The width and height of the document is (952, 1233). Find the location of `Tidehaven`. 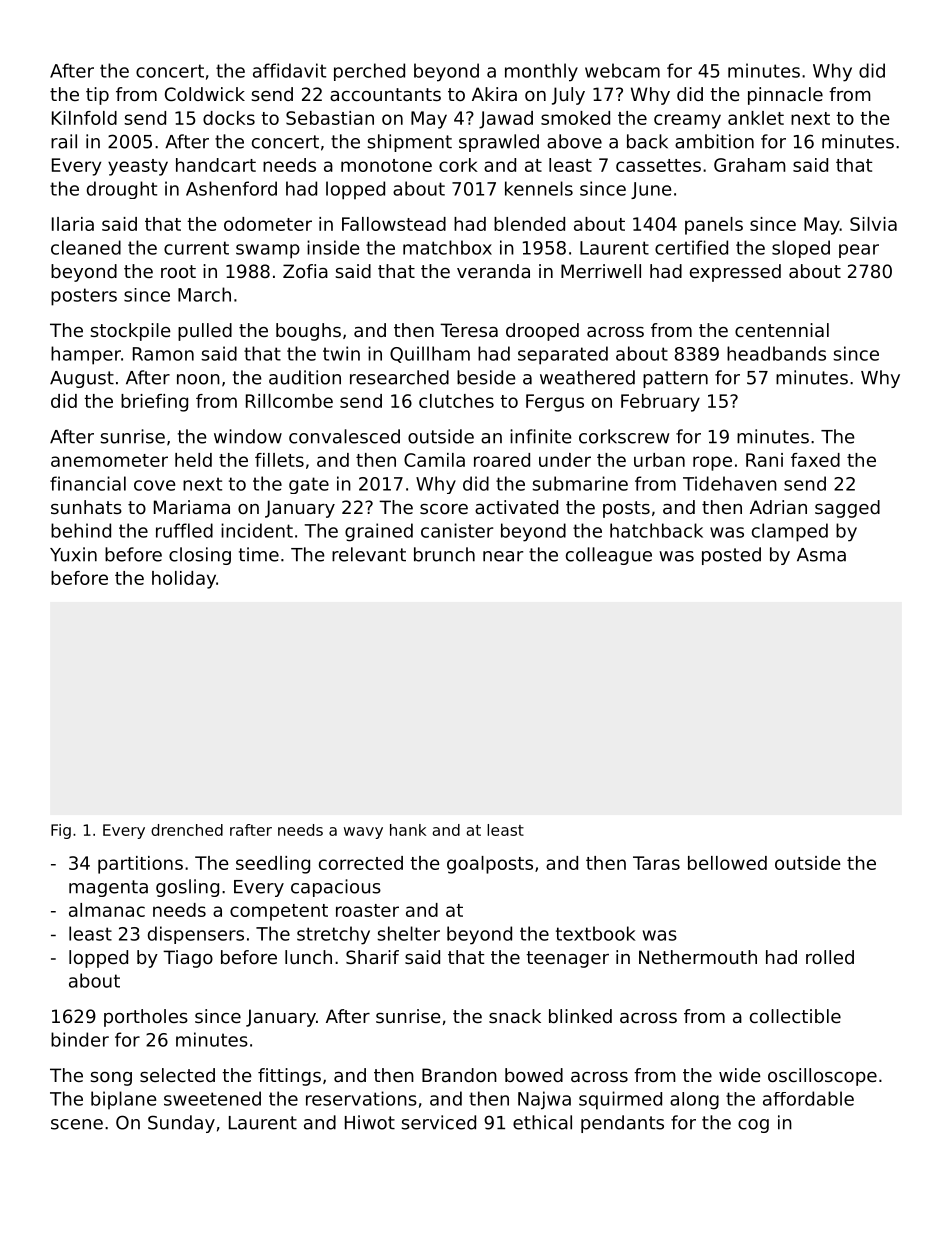

Tidehaven is located at coordinates (730, 483).
